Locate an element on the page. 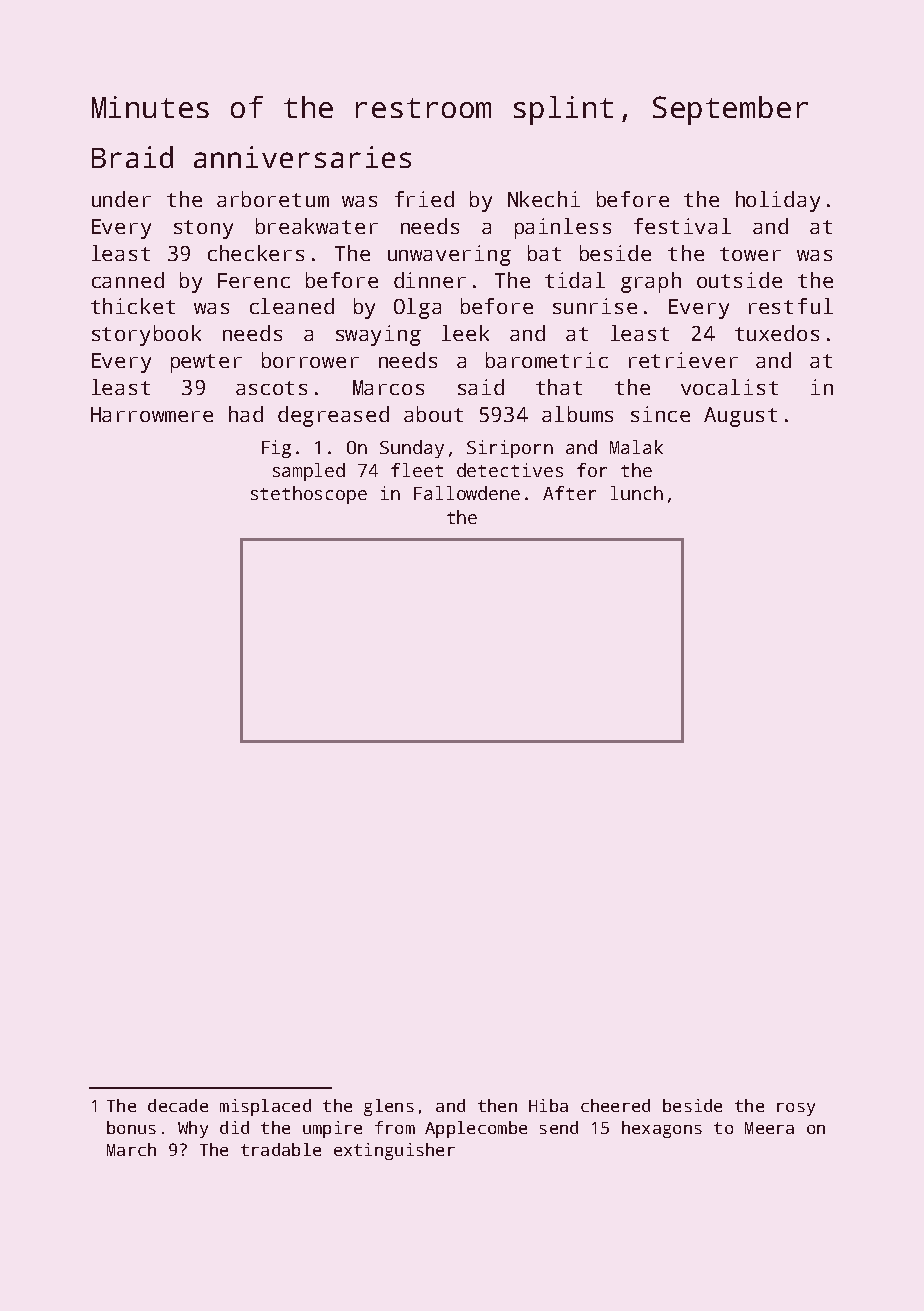  decade is located at coordinates (178, 1105).
